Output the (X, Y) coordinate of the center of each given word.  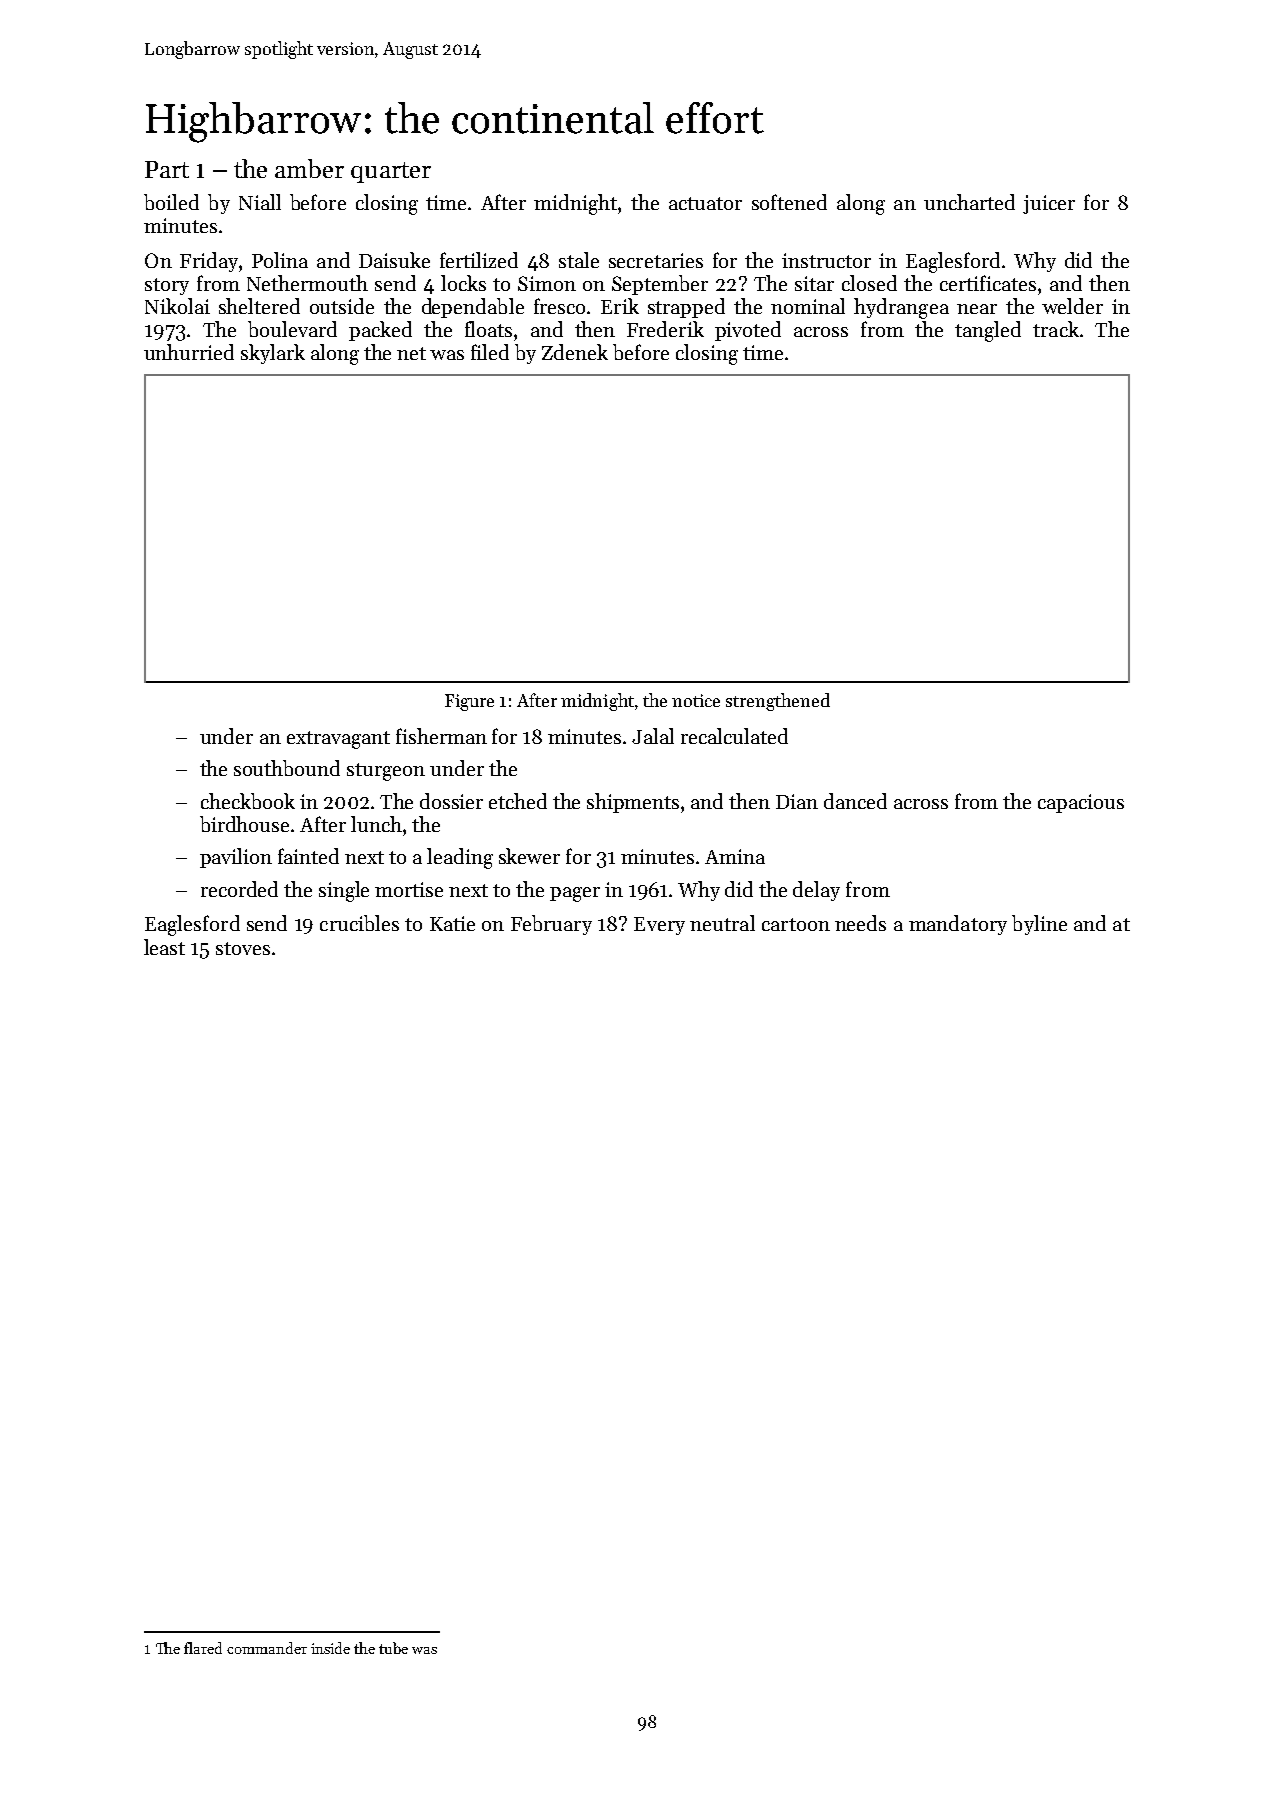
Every (659, 926)
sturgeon (386, 772)
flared (203, 1648)
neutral (722, 923)
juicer (1049, 204)
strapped (686, 308)
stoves (243, 948)
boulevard (292, 329)
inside (330, 1648)
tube (393, 1648)
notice (696, 700)
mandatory (958, 925)
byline (1039, 925)
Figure (469, 702)
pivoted (748, 331)
